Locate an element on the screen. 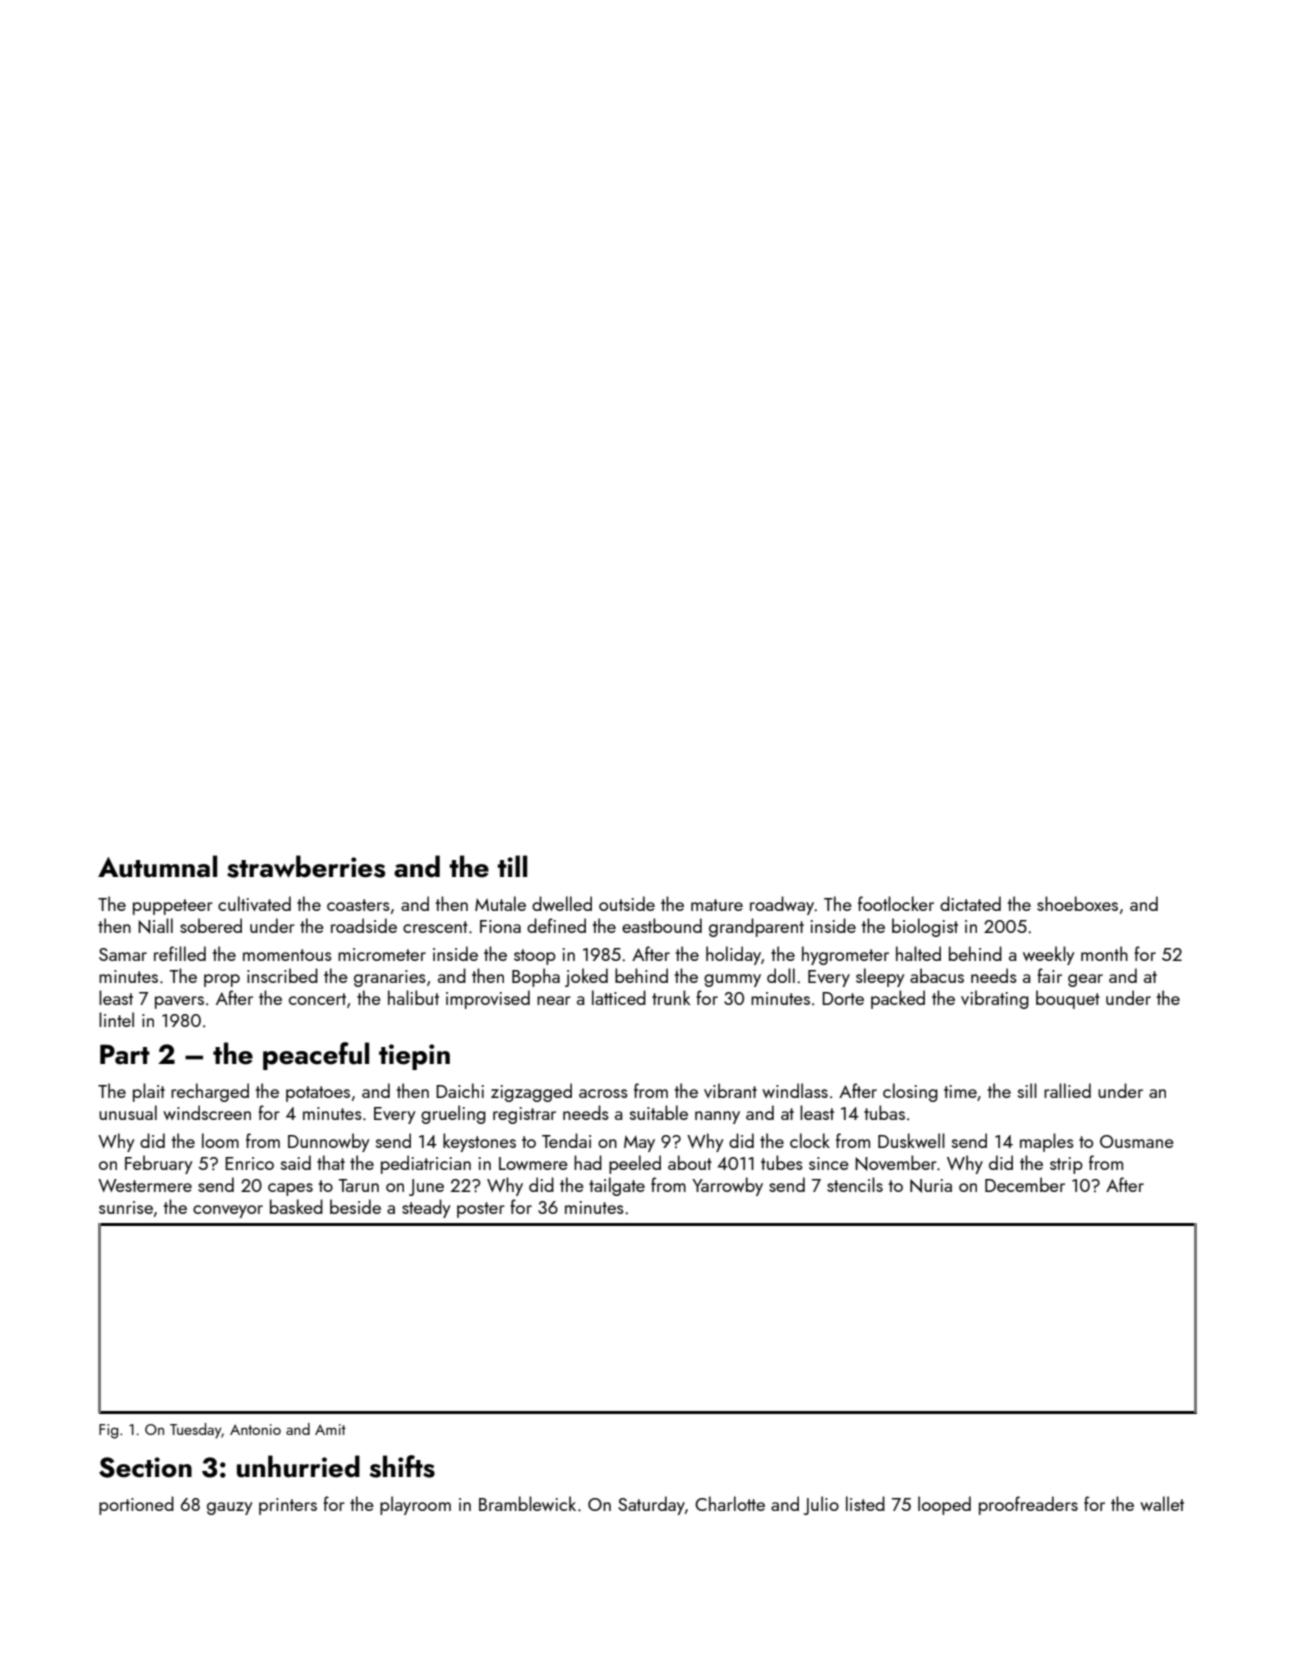 The height and width of the screenshot is (1675, 1295). eastbound is located at coordinates (662, 925).
